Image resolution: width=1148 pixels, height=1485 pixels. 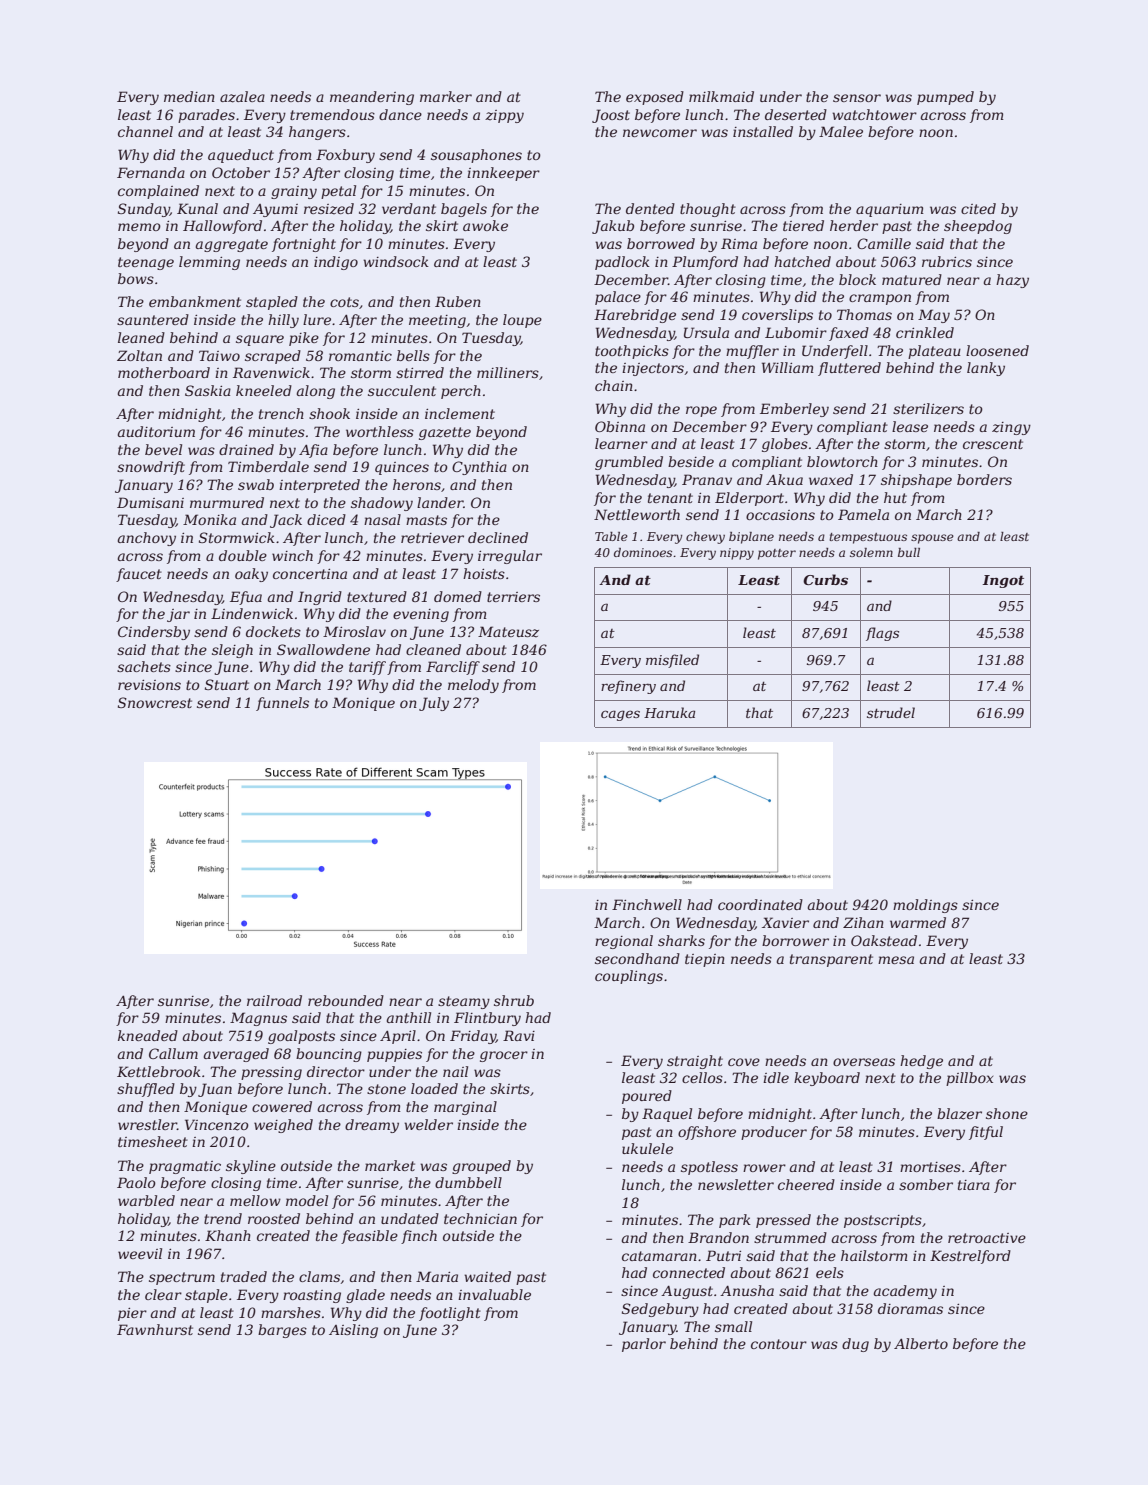 I want to click on memo, so click(x=139, y=227).
